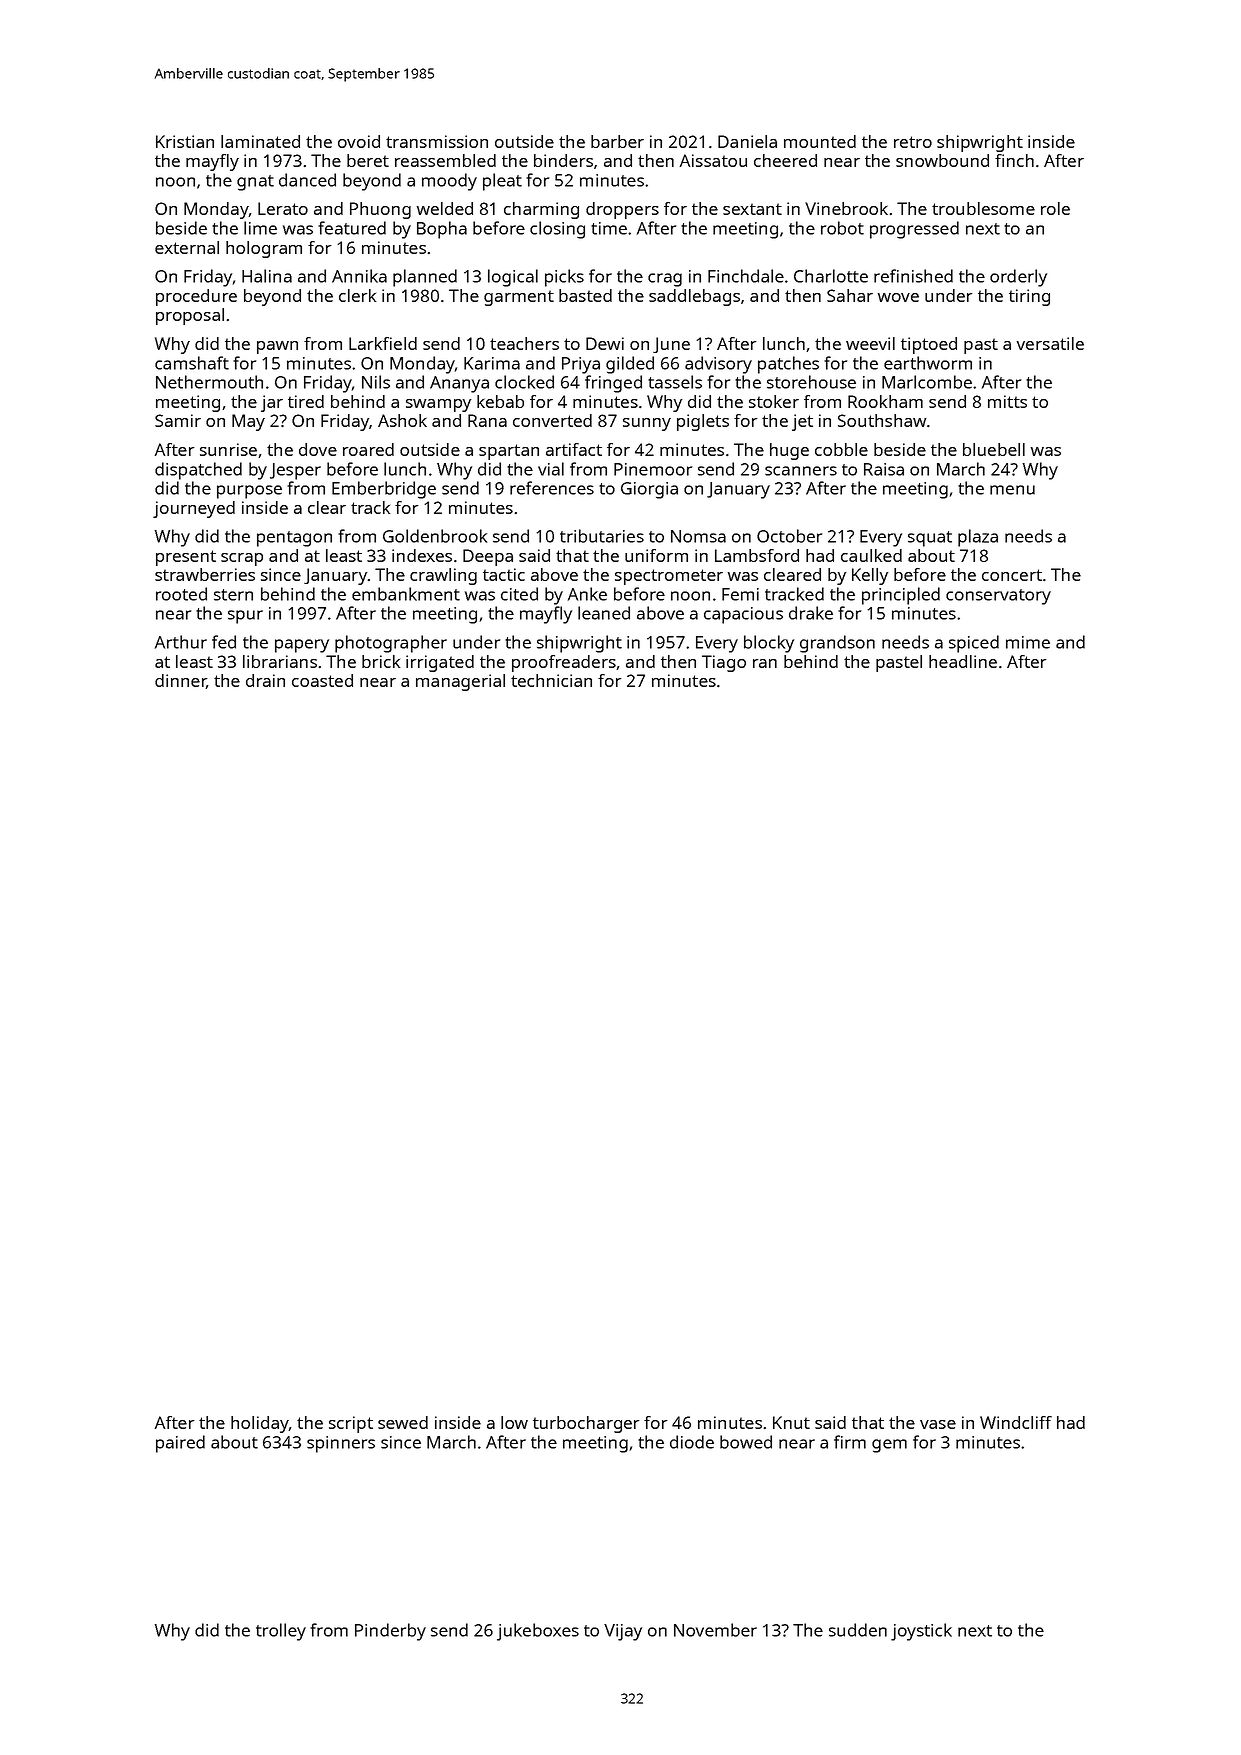 This document has width=1241, height=1755. I want to click on technician, so click(551, 680).
